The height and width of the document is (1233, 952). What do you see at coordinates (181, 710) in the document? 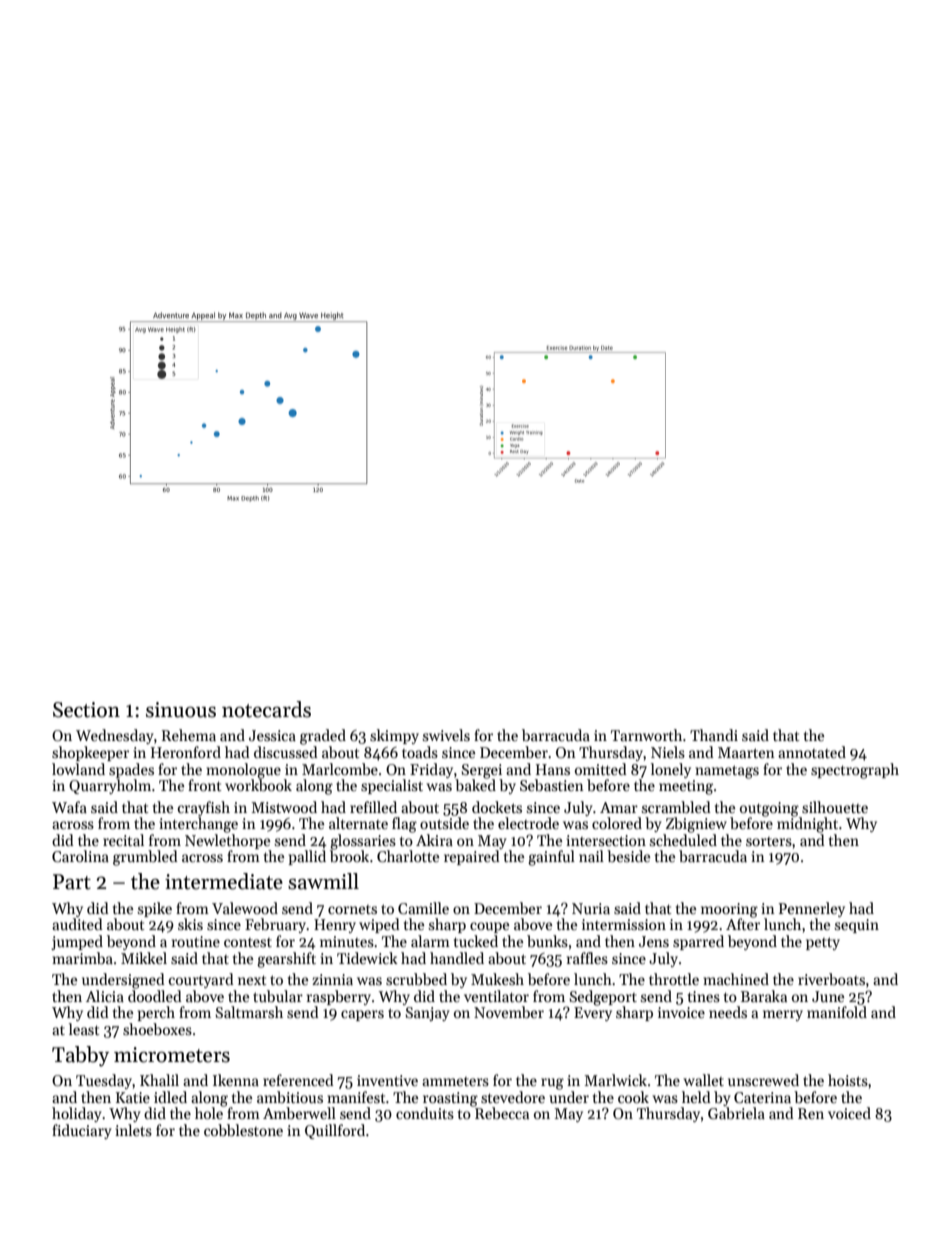
I see `sinuous` at bounding box center [181, 710].
